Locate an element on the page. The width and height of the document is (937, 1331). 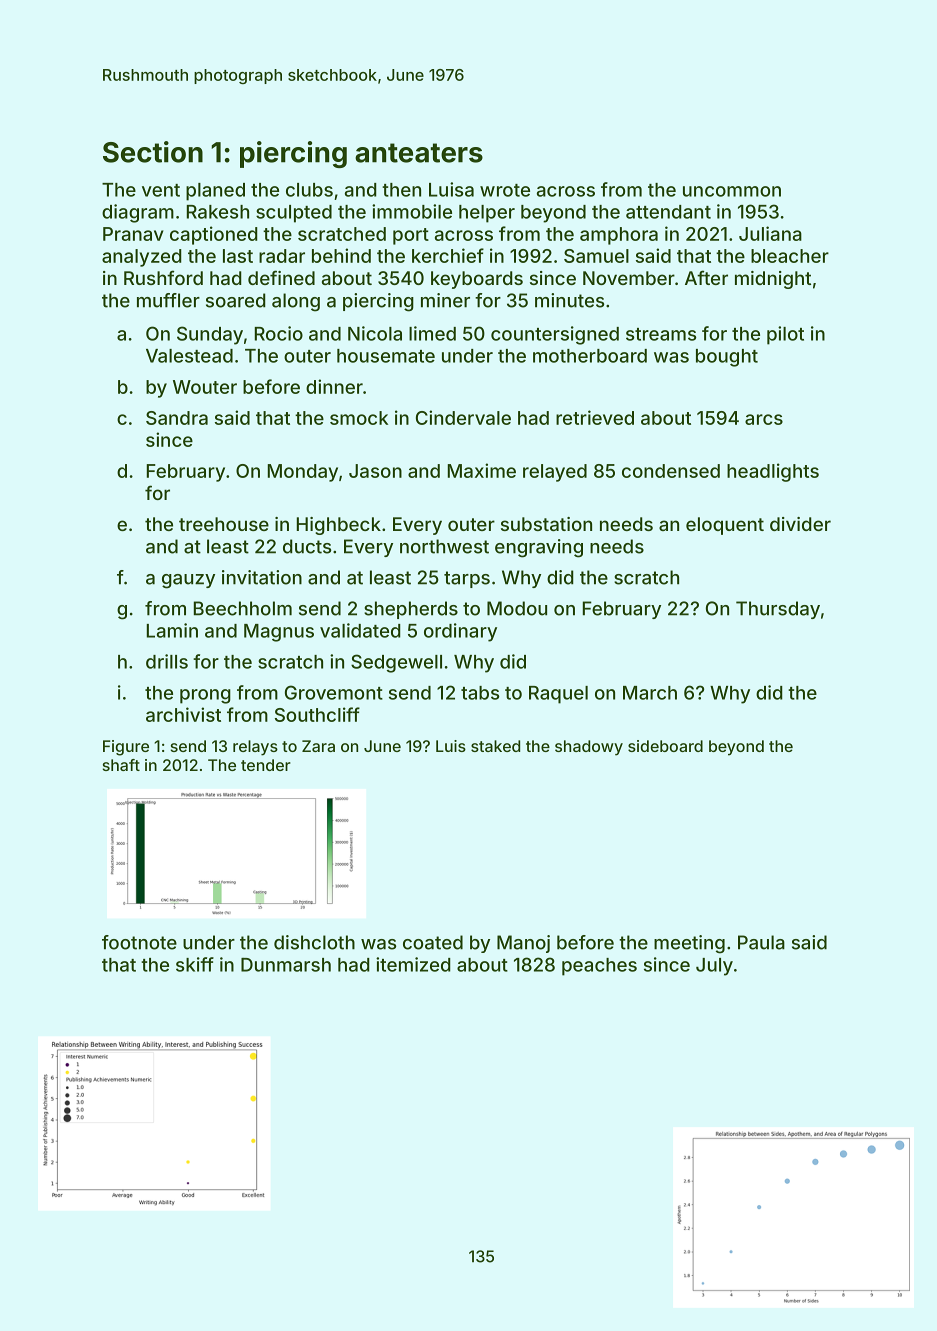
sideboard is located at coordinates (665, 746).
